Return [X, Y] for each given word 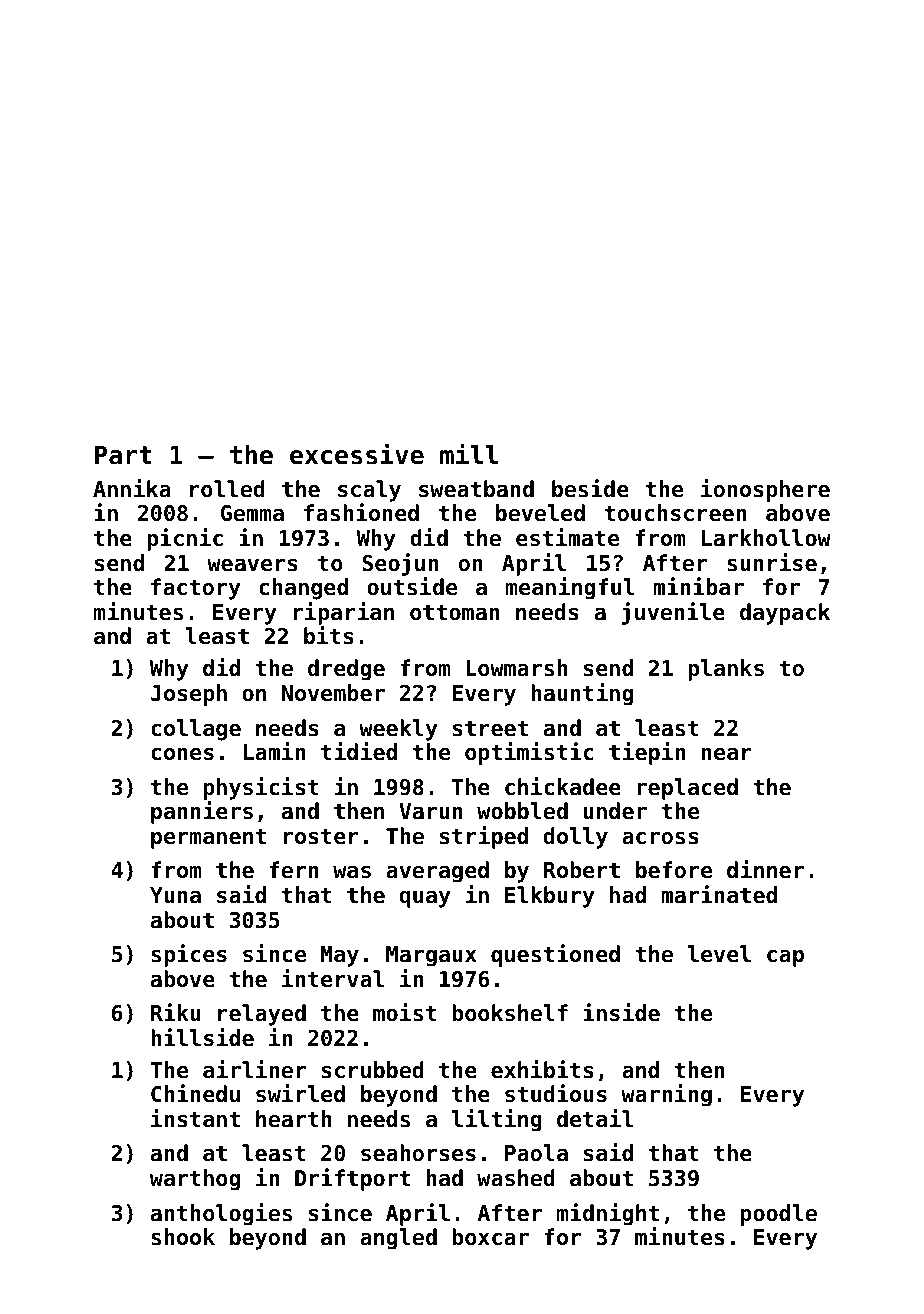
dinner [765, 869]
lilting [497, 1120]
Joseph [189, 695]
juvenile [673, 613]
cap [785, 958]
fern [294, 870]
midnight [608, 1214]
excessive [357, 454]
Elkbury [550, 897]
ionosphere [765, 490]
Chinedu [195, 1093]
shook [183, 1237]
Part [123, 455]
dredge [346, 670]
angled [398, 1239]
